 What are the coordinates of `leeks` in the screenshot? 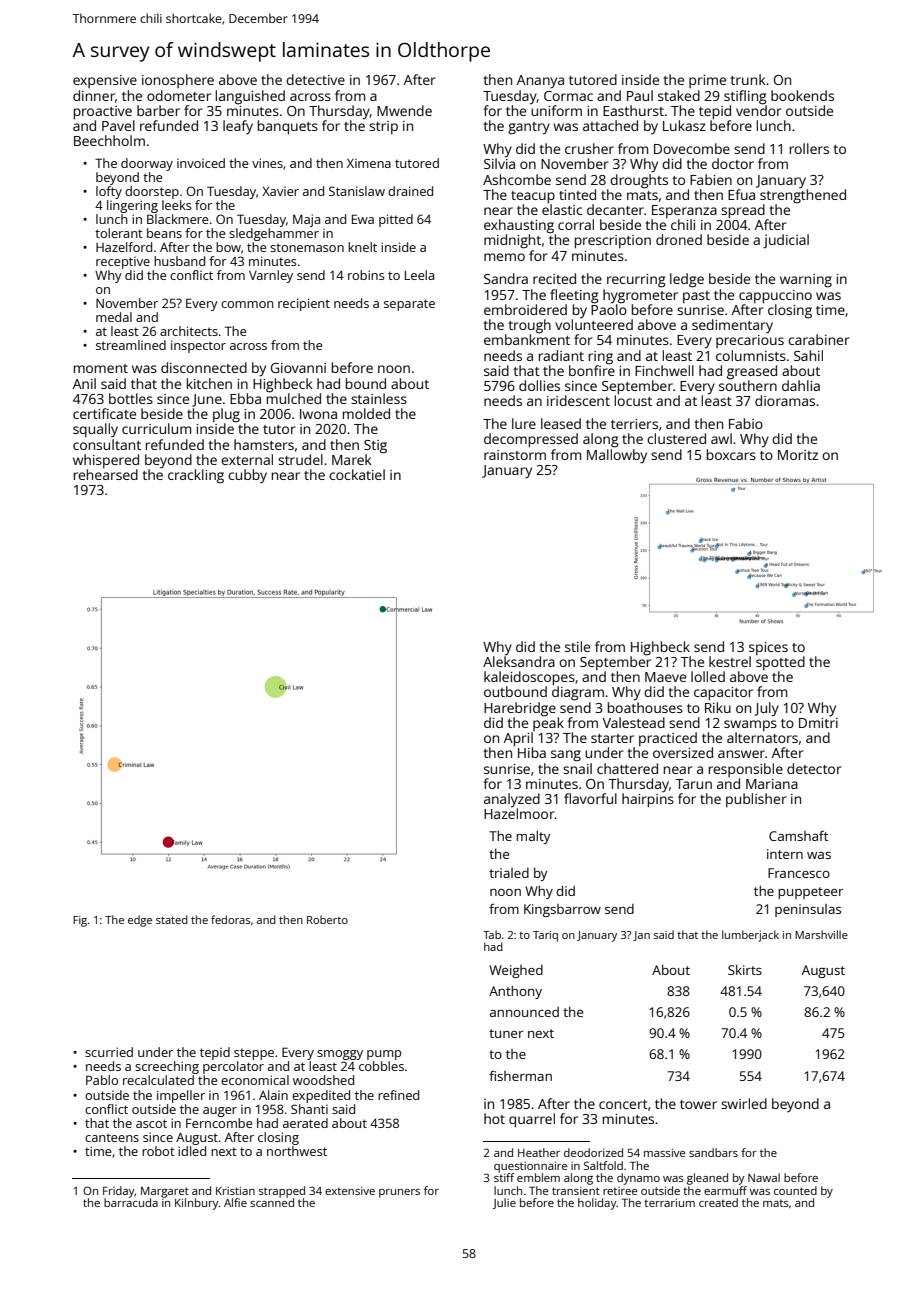 It's located at (177, 205).
